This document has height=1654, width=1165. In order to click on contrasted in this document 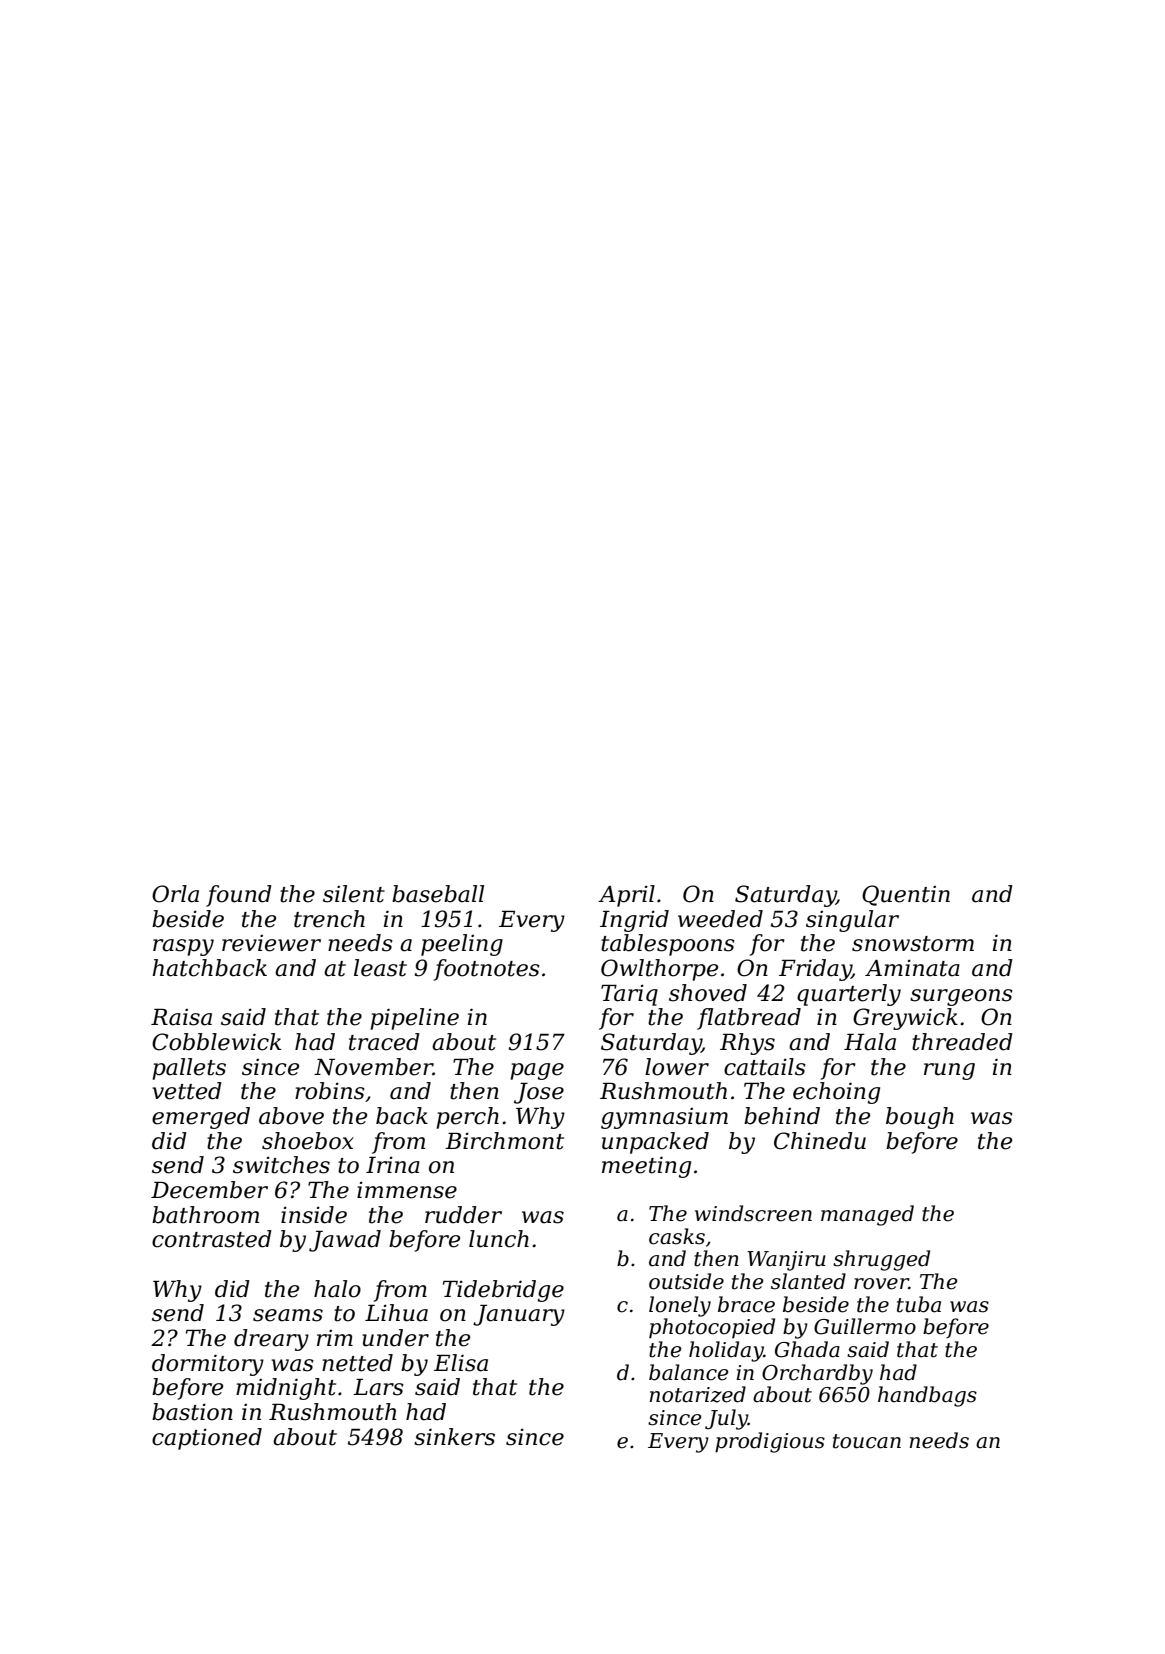, I will do `click(212, 1239)`.
